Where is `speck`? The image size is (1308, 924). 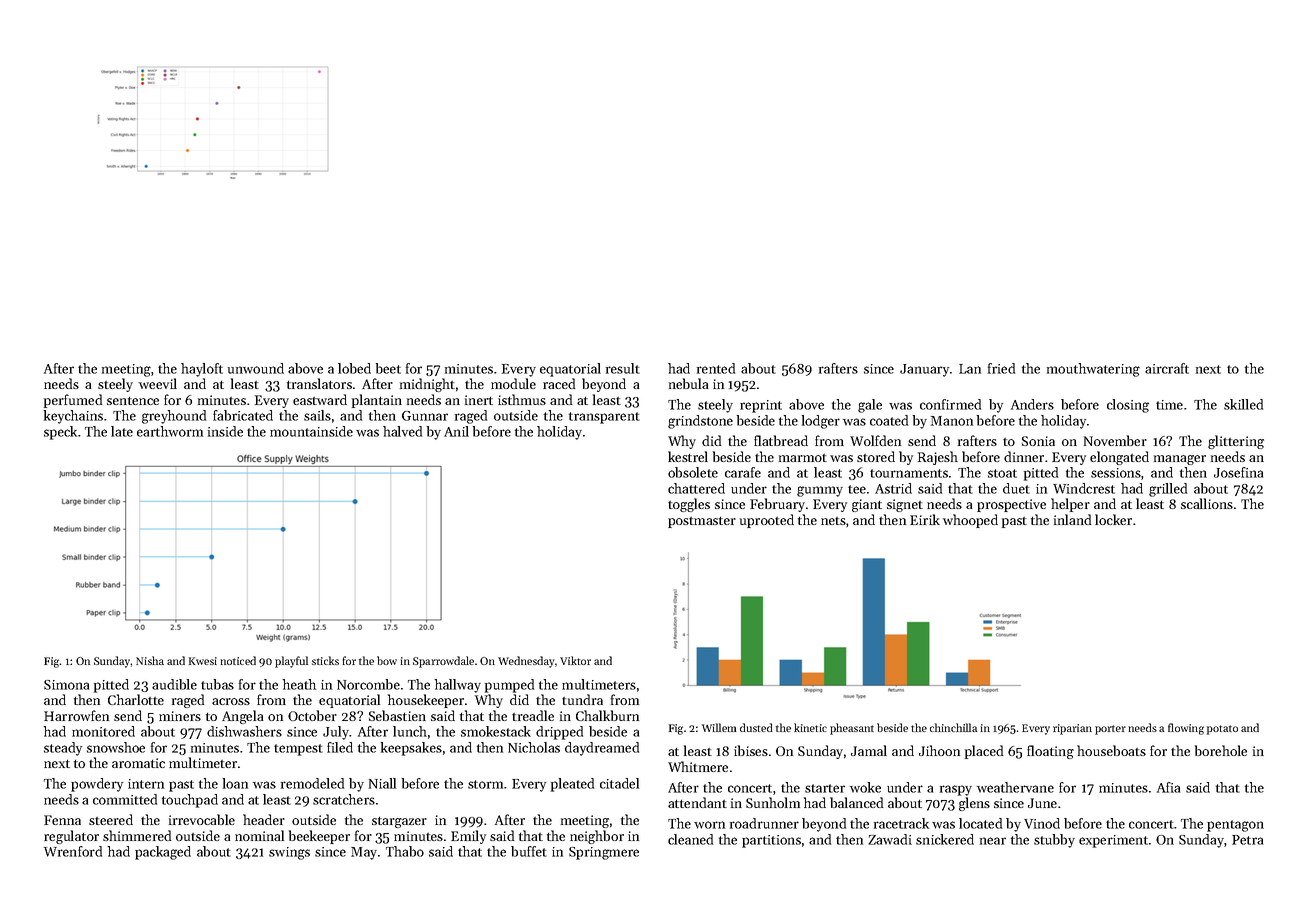
speck is located at coordinates (60, 433).
